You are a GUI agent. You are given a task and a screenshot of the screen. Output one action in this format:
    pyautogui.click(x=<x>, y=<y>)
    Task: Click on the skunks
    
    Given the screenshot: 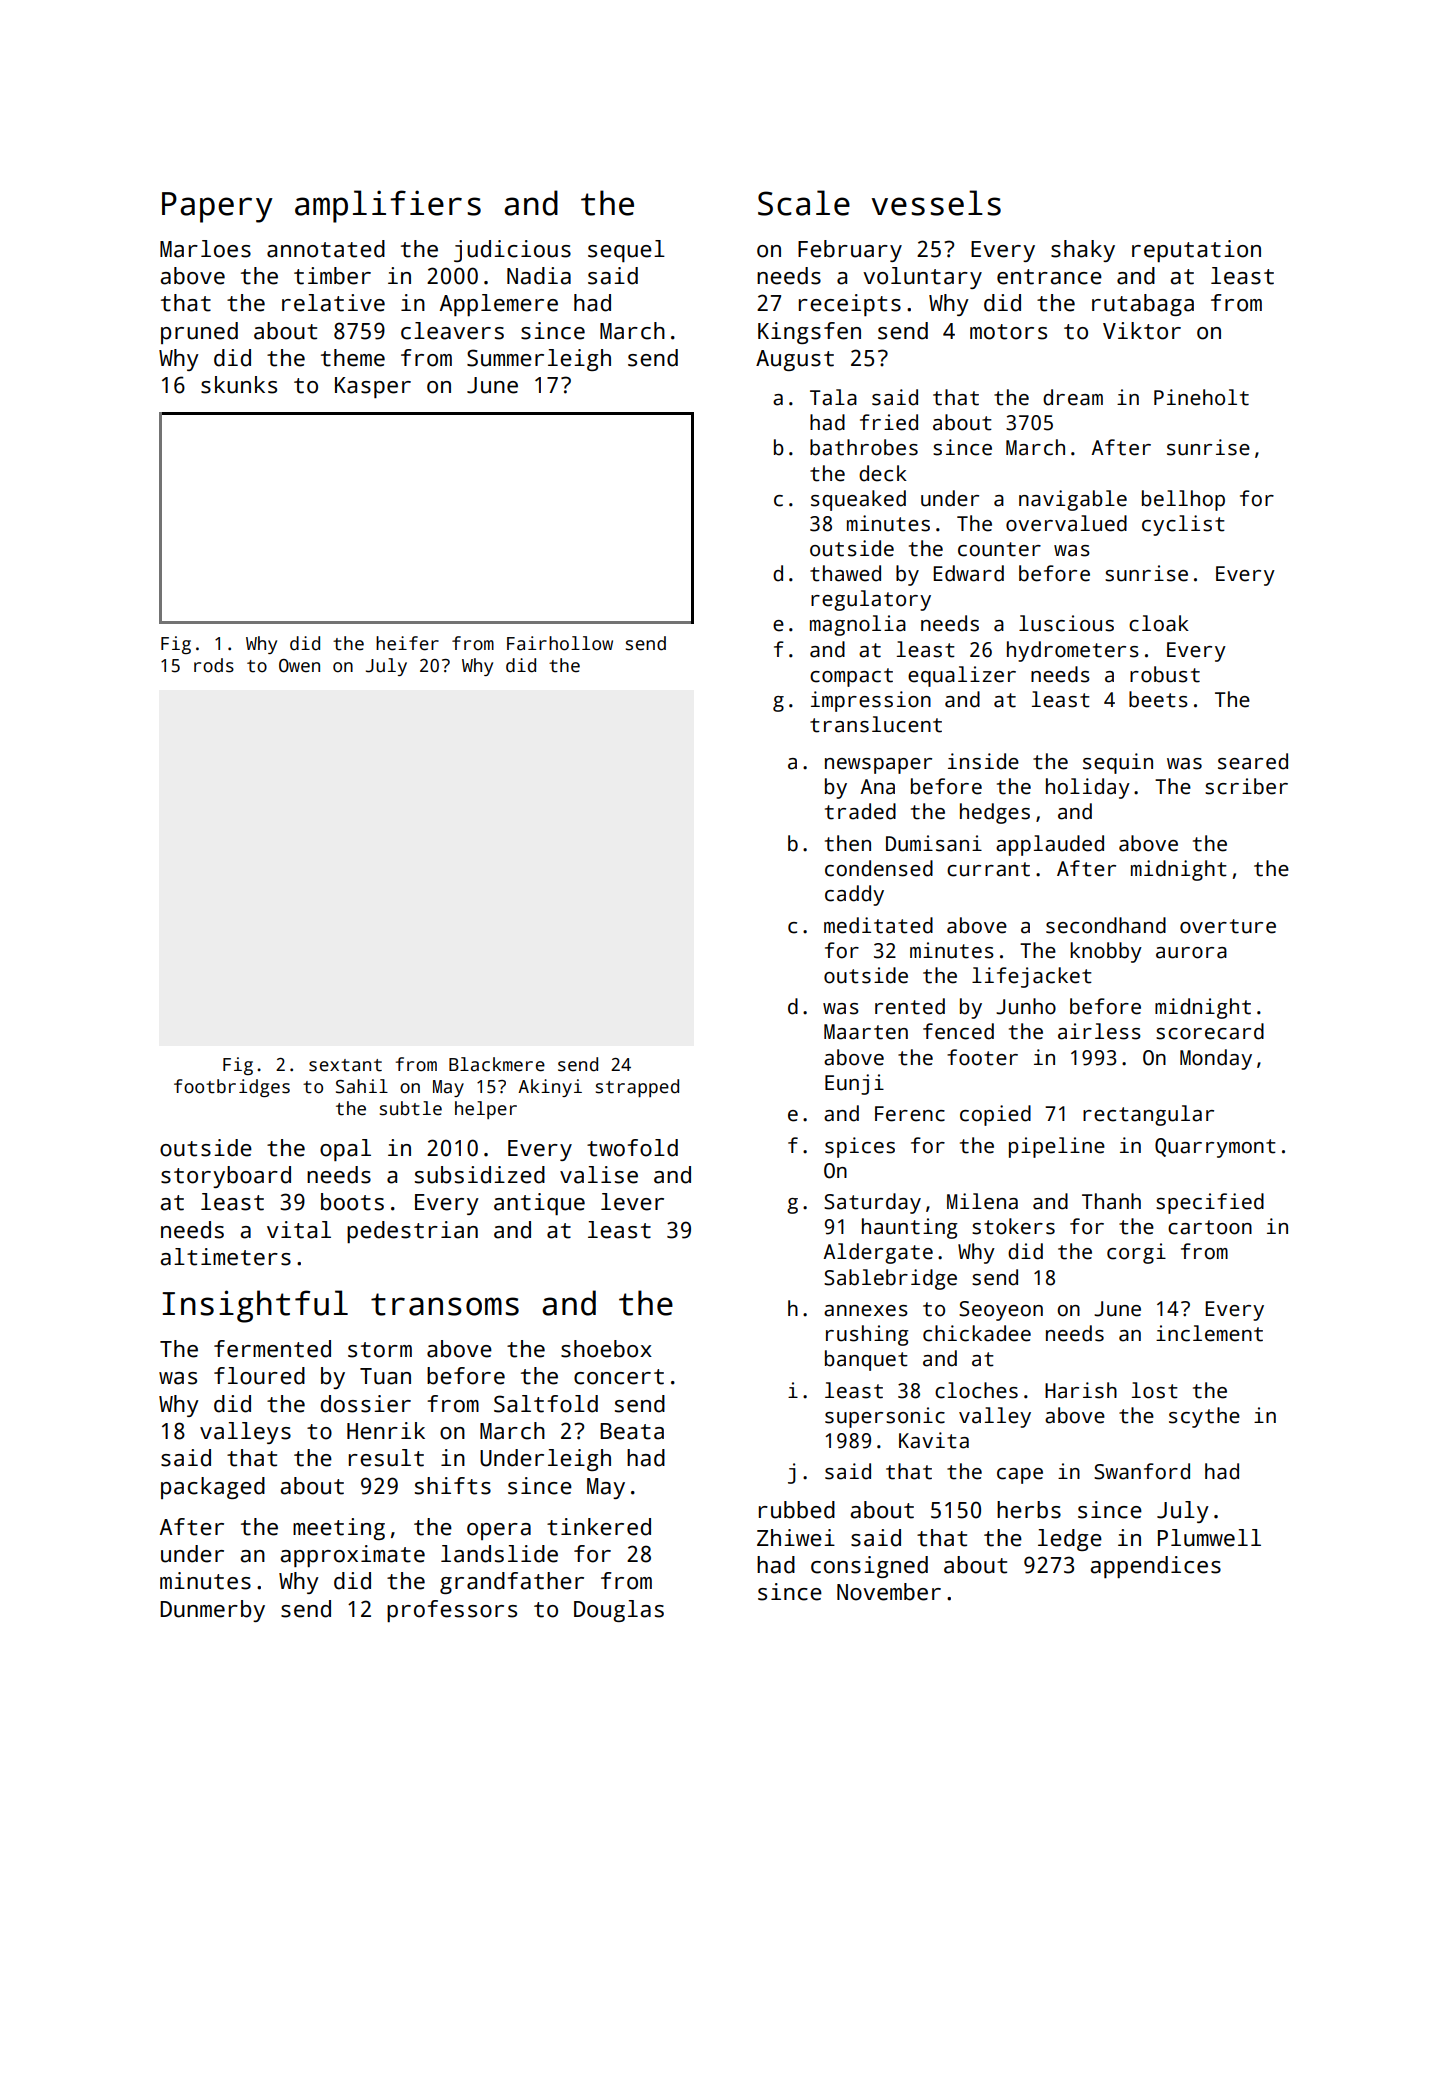 What is the action you would take?
    pyautogui.click(x=239, y=385)
